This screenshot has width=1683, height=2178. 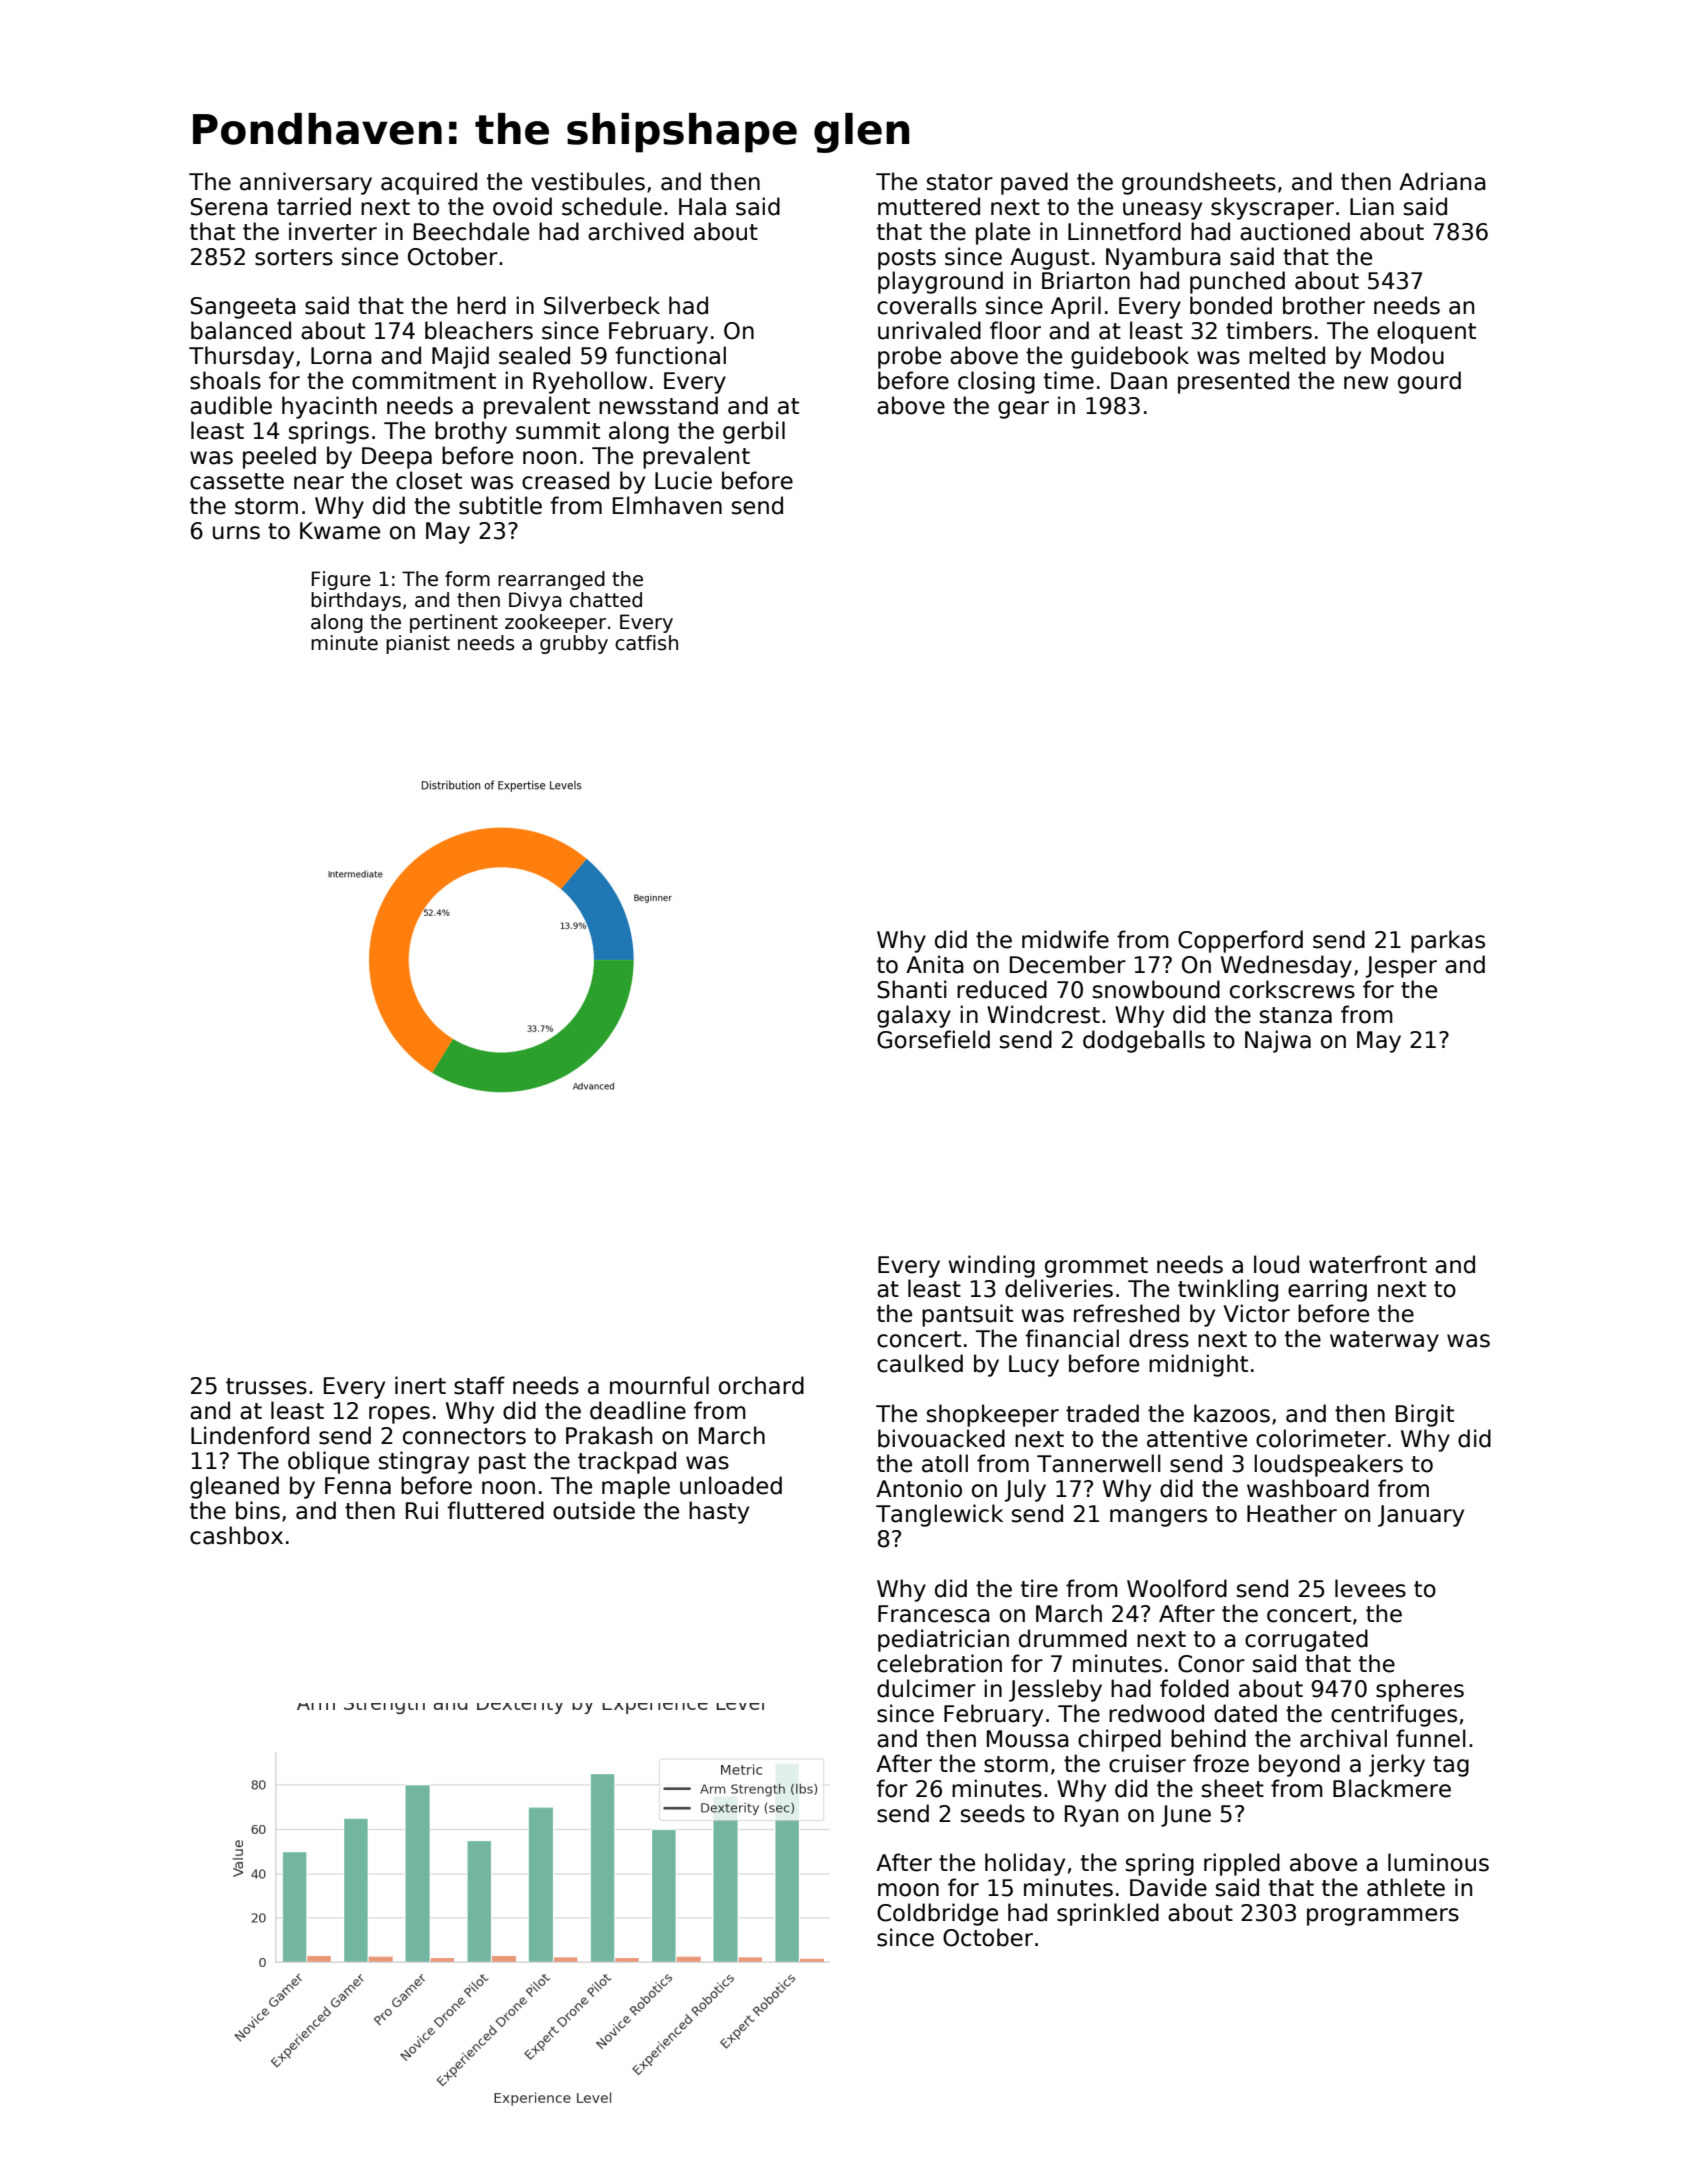 What do you see at coordinates (306, 183) in the screenshot?
I see `anniversary` at bounding box center [306, 183].
